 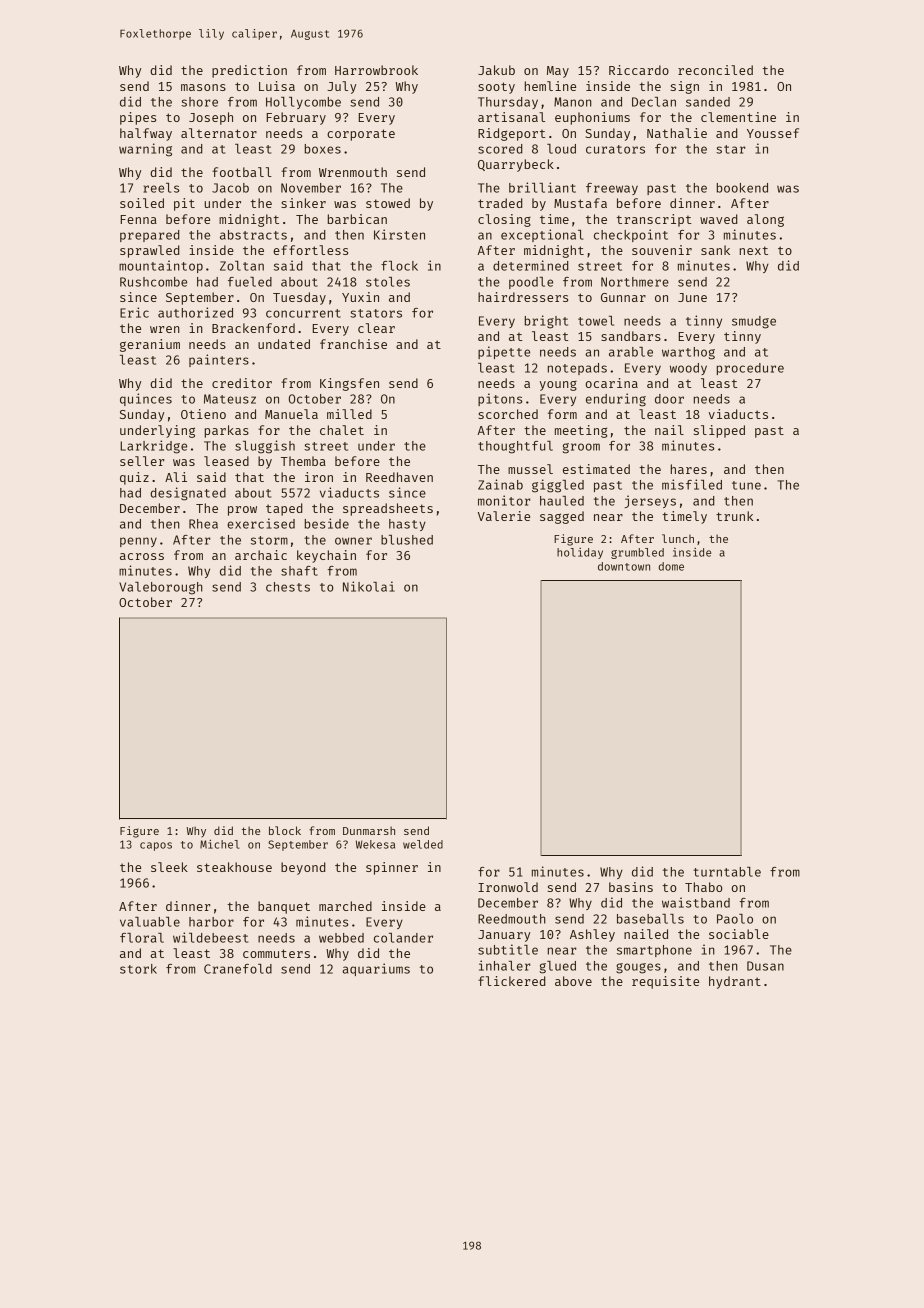 What do you see at coordinates (688, 353) in the image?
I see `warthog` at bounding box center [688, 353].
